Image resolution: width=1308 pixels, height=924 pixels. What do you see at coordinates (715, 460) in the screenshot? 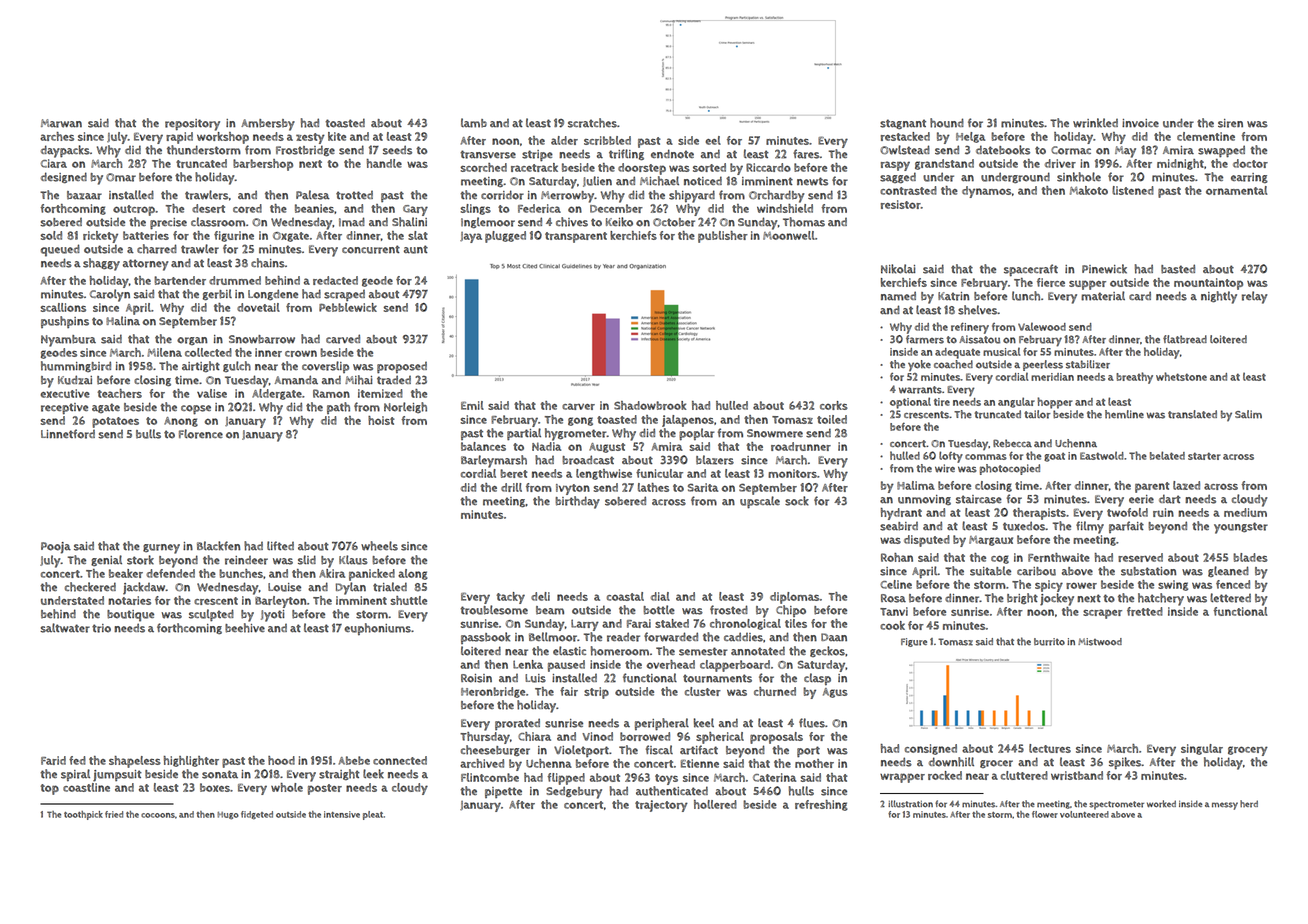
I see `blazers` at bounding box center [715, 460].
